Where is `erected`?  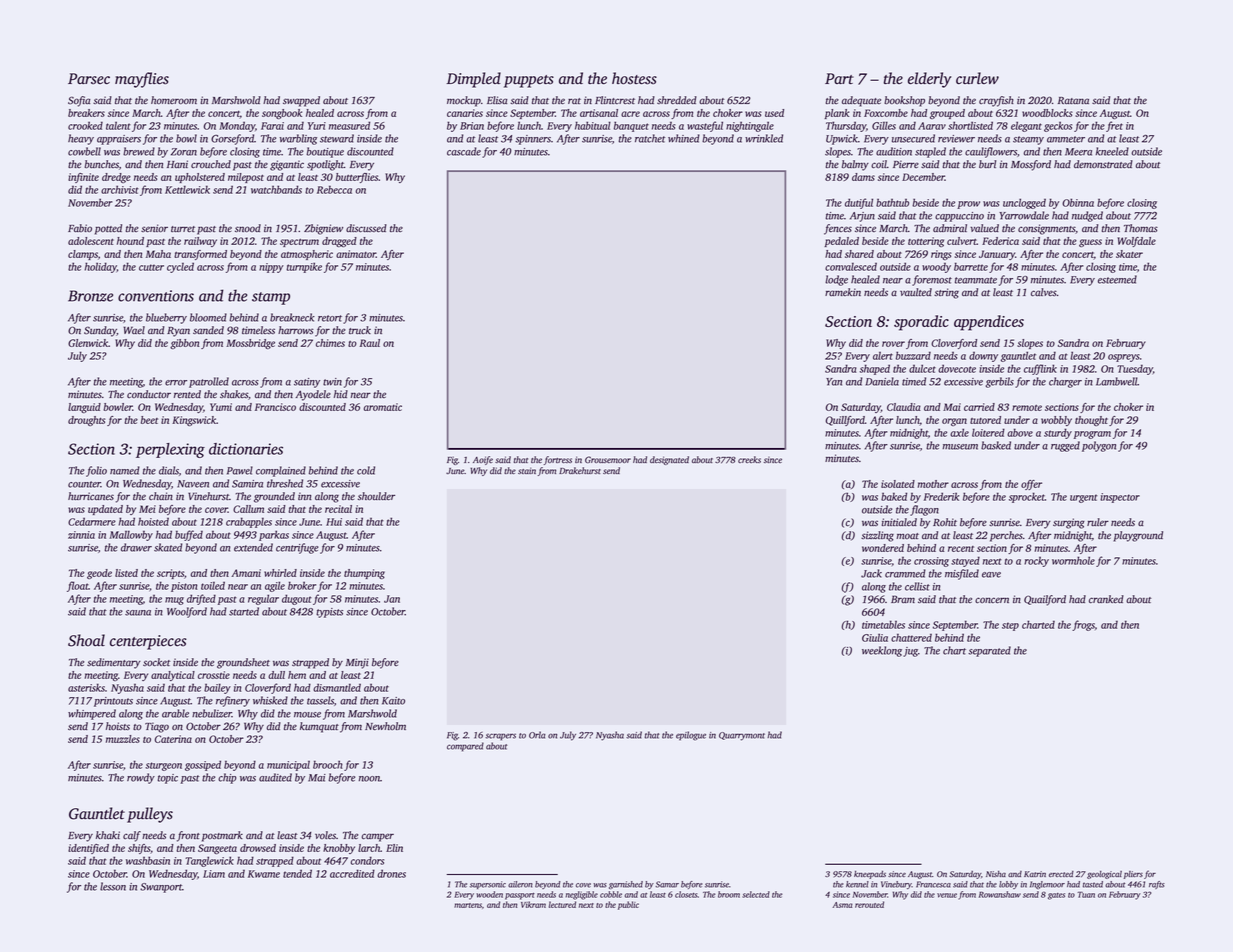 erected is located at coordinates (1061, 874).
